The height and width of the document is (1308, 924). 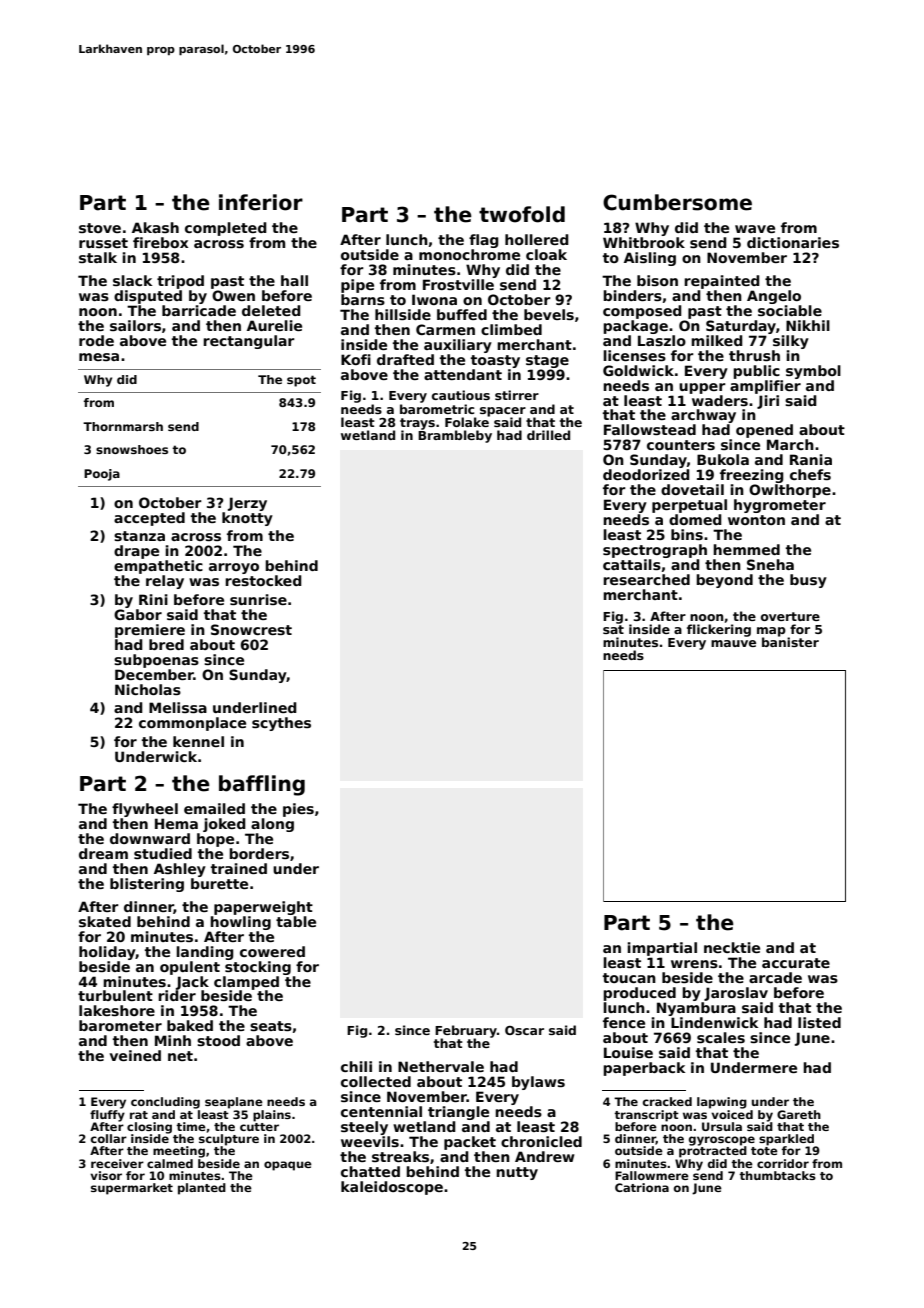 I want to click on wave, so click(x=755, y=229).
